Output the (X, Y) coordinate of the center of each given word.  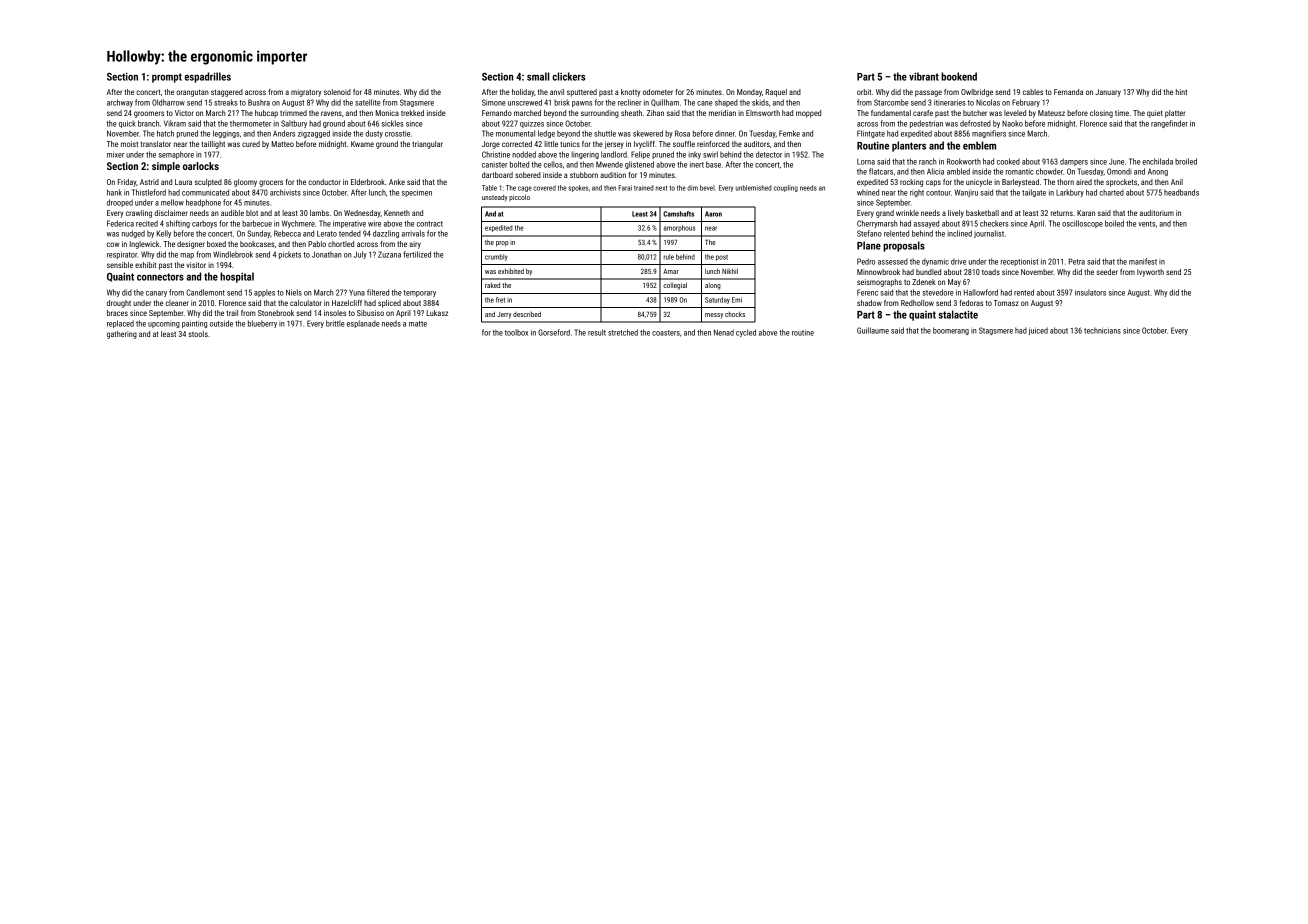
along (713, 286)
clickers (568, 76)
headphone (203, 203)
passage (928, 93)
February (1026, 103)
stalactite (958, 314)
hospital (237, 277)
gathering (122, 335)
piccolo (519, 197)
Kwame (362, 144)
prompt (167, 78)
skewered (648, 133)
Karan (1086, 213)
